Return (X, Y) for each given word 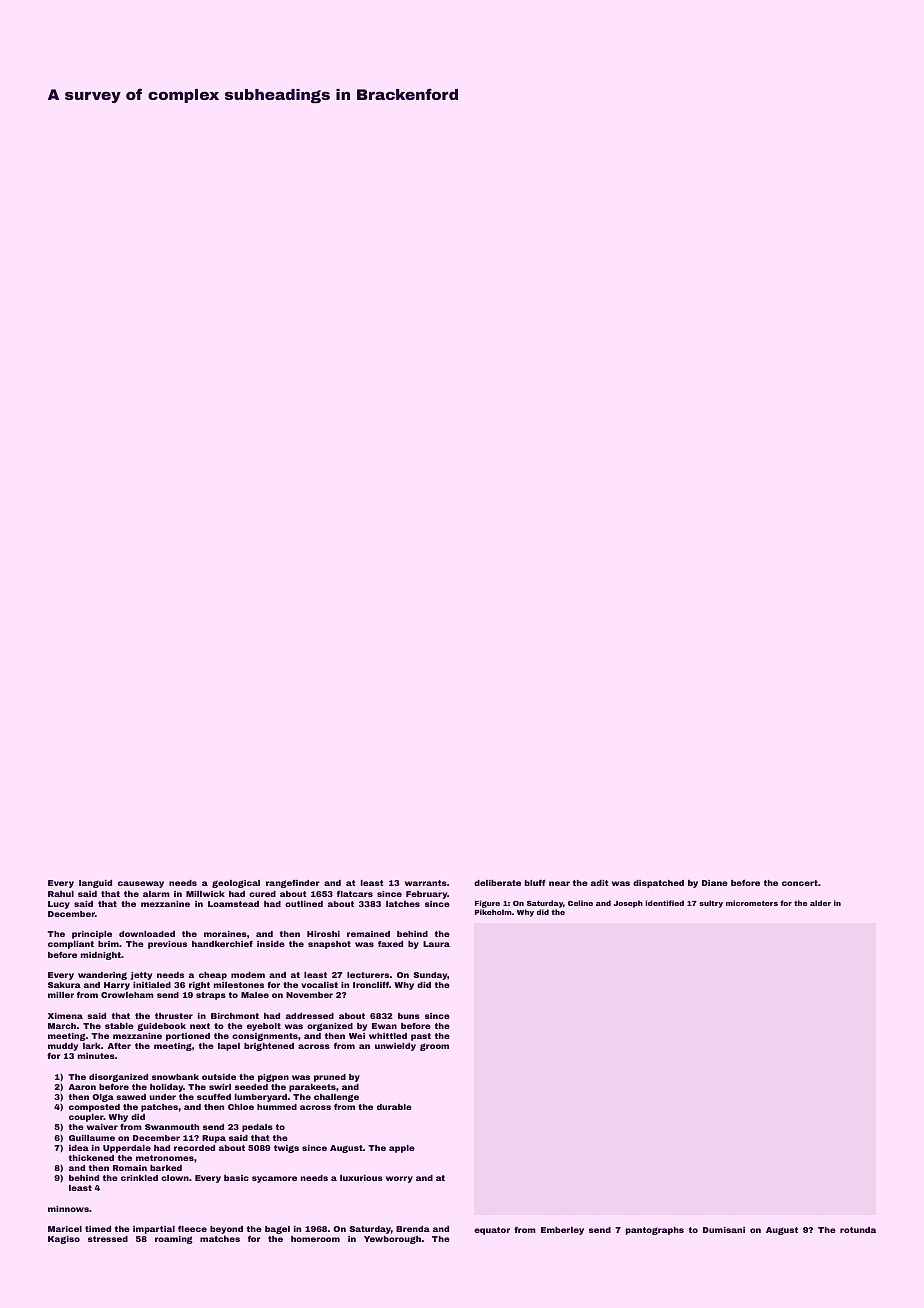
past (421, 1037)
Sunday (430, 976)
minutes (96, 1056)
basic (236, 1178)
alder (820, 903)
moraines (225, 934)
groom (434, 1047)
